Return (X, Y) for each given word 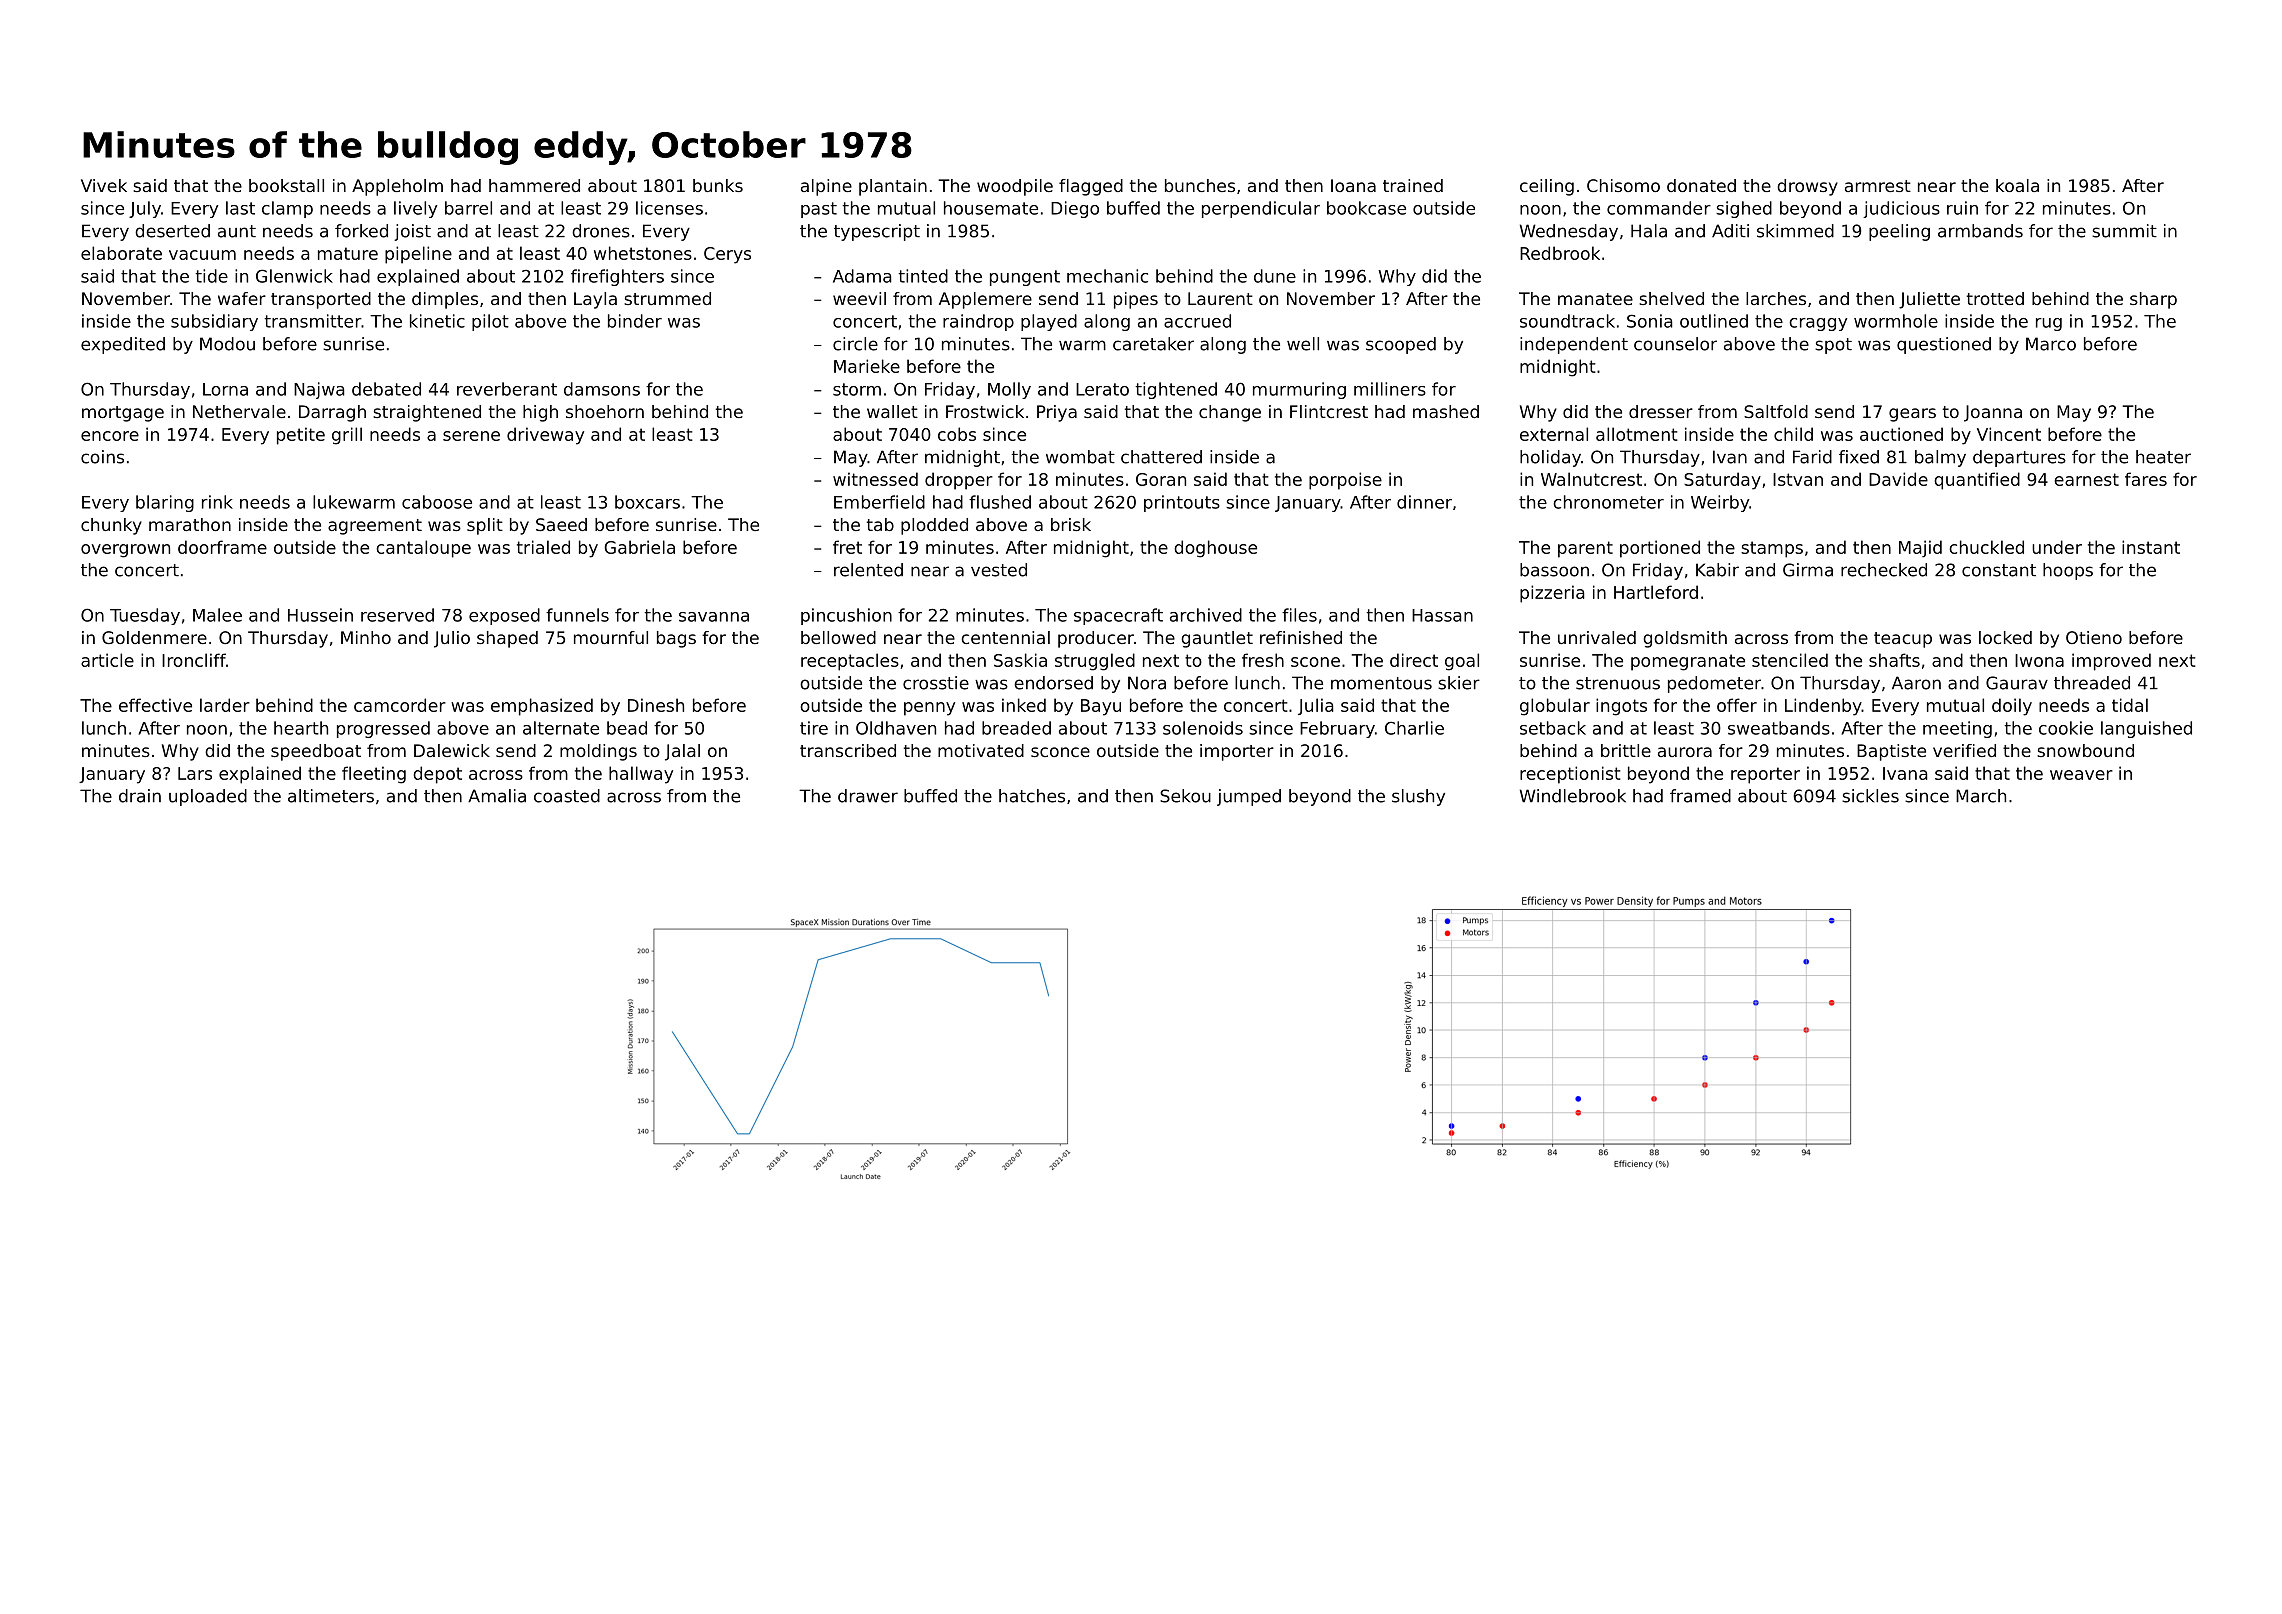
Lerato (1102, 389)
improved (2111, 662)
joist (412, 232)
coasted (567, 796)
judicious (1901, 209)
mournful (611, 637)
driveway (545, 436)
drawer (868, 796)
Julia (1316, 706)
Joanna (1993, 413)
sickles (1870, 796)
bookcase (1366, 208)
